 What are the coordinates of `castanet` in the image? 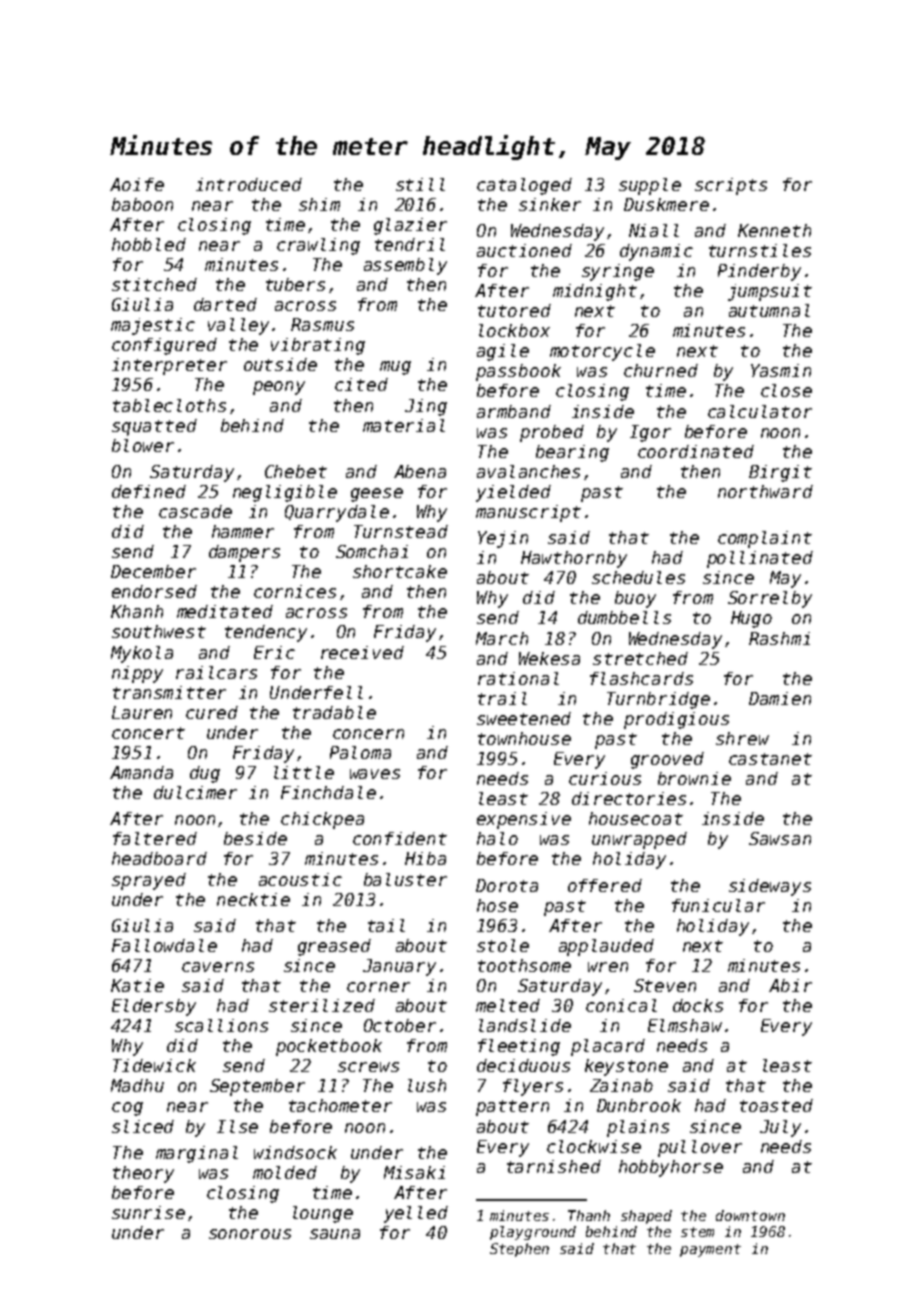 It's located at (770, 759).
